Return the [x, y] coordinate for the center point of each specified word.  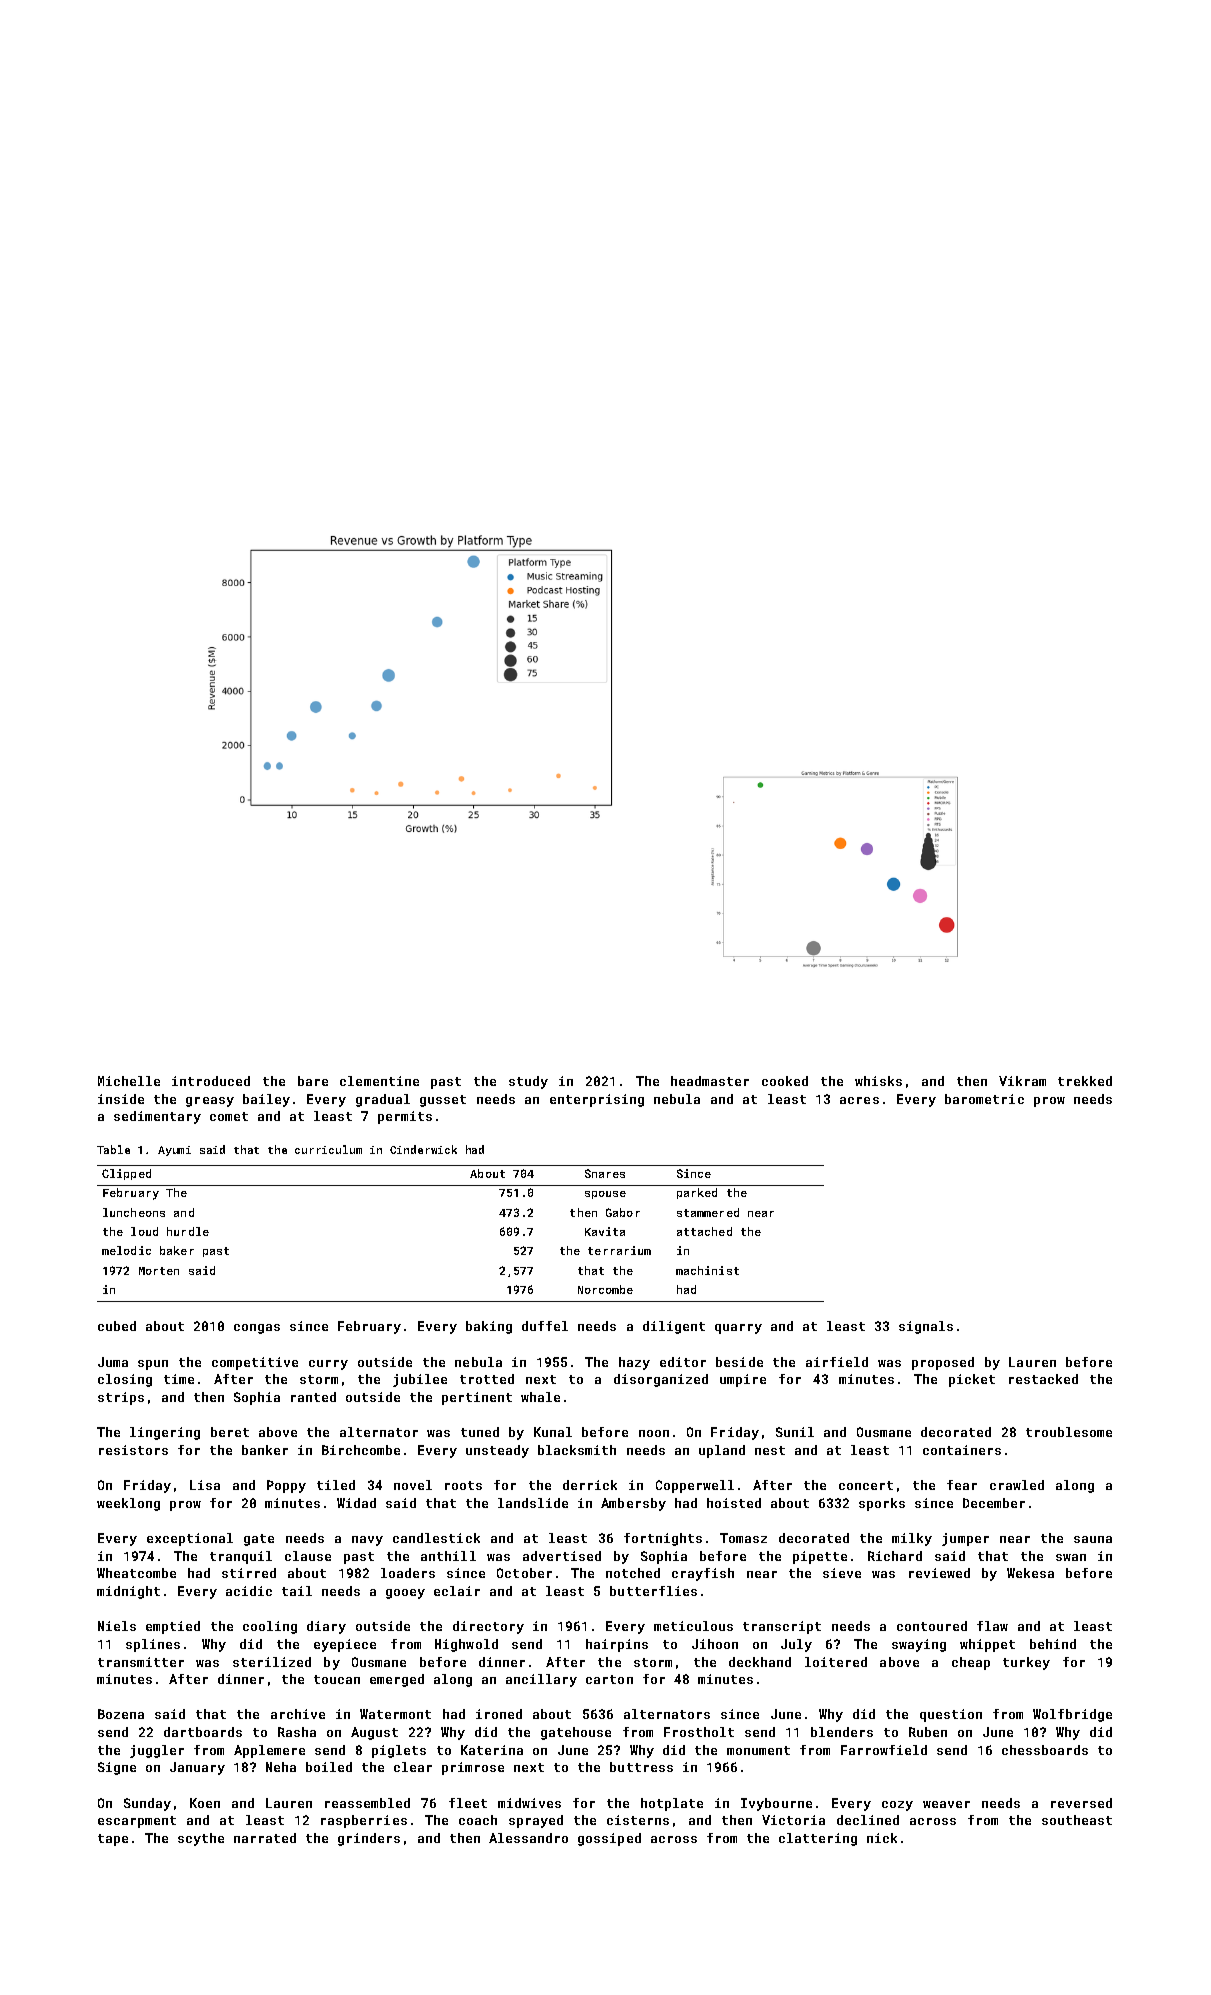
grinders [369, 1839]
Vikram [1022, 1081]
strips [121, 1398]
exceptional [190, 1539]
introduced [211, 1081]
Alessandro [528, 1838]
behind [1053, 1644]
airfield [837, 1362]
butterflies [653, 1591]
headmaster [710, 1081]
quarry [738, 1329]
